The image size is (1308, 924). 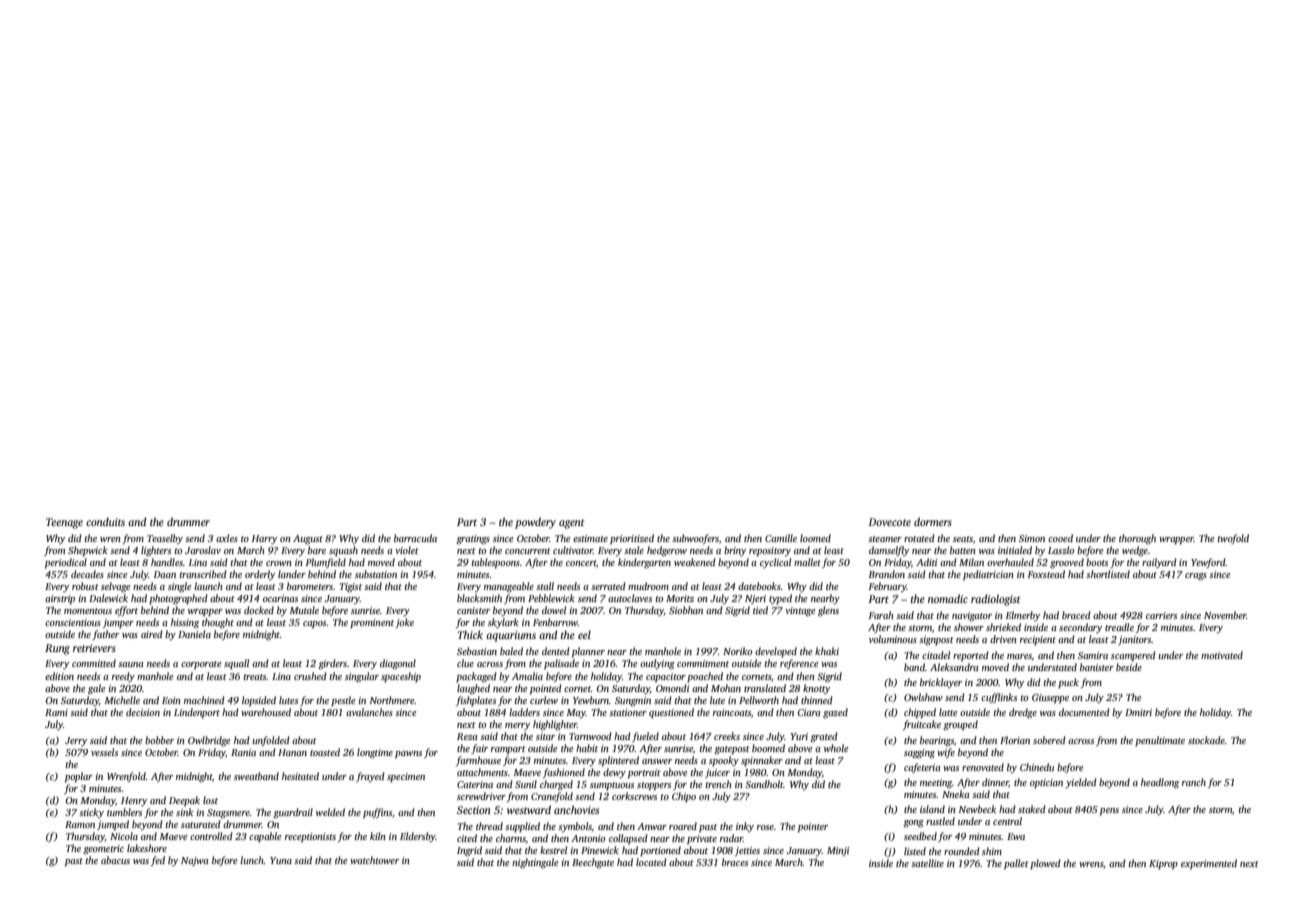 I want to click on lost, so click(x=210, y=800).
